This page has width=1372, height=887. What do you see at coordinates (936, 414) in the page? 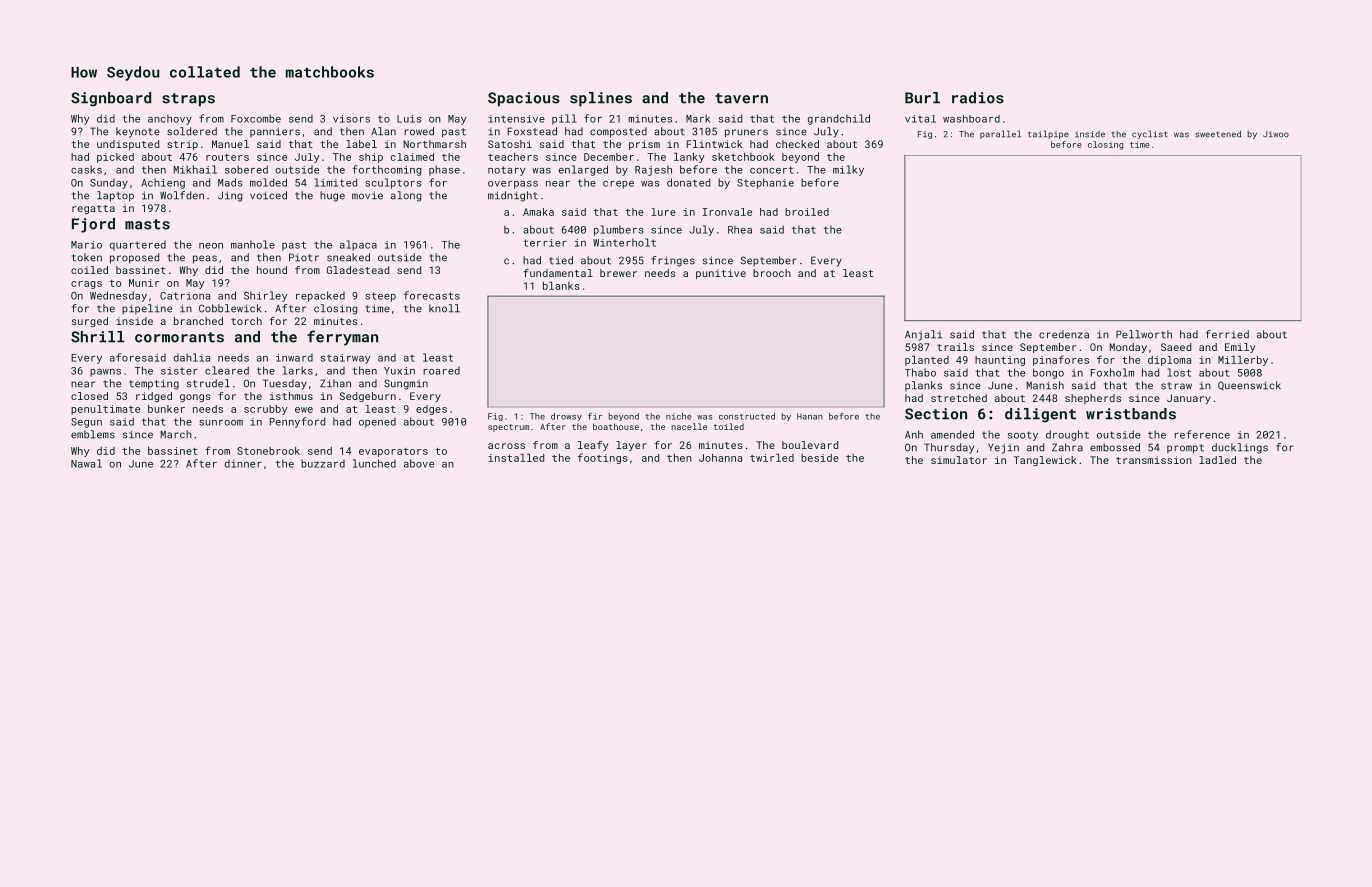
I see `Section` at bounding box center [936, 414].
